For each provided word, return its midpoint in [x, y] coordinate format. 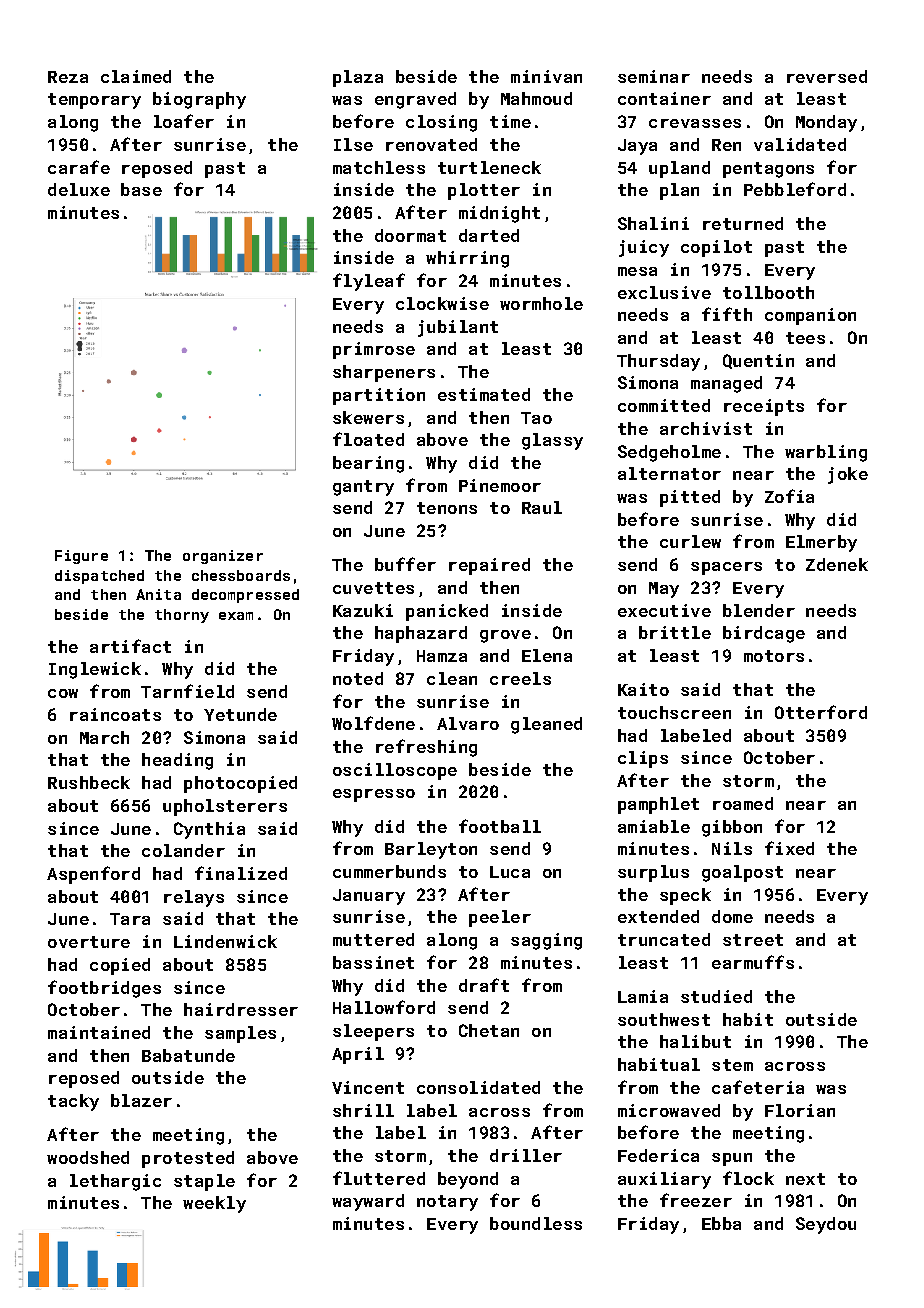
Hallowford [384, 1007]
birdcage [764, 634]
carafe [79, 167]
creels [520, 678]
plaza [358, 78]
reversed [827, 76]
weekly [214, 1204]
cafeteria [758, 1087]
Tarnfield [187, 691]
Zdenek [837, 564]
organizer [223, 557]
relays [194, 898]
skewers [368, 417]
